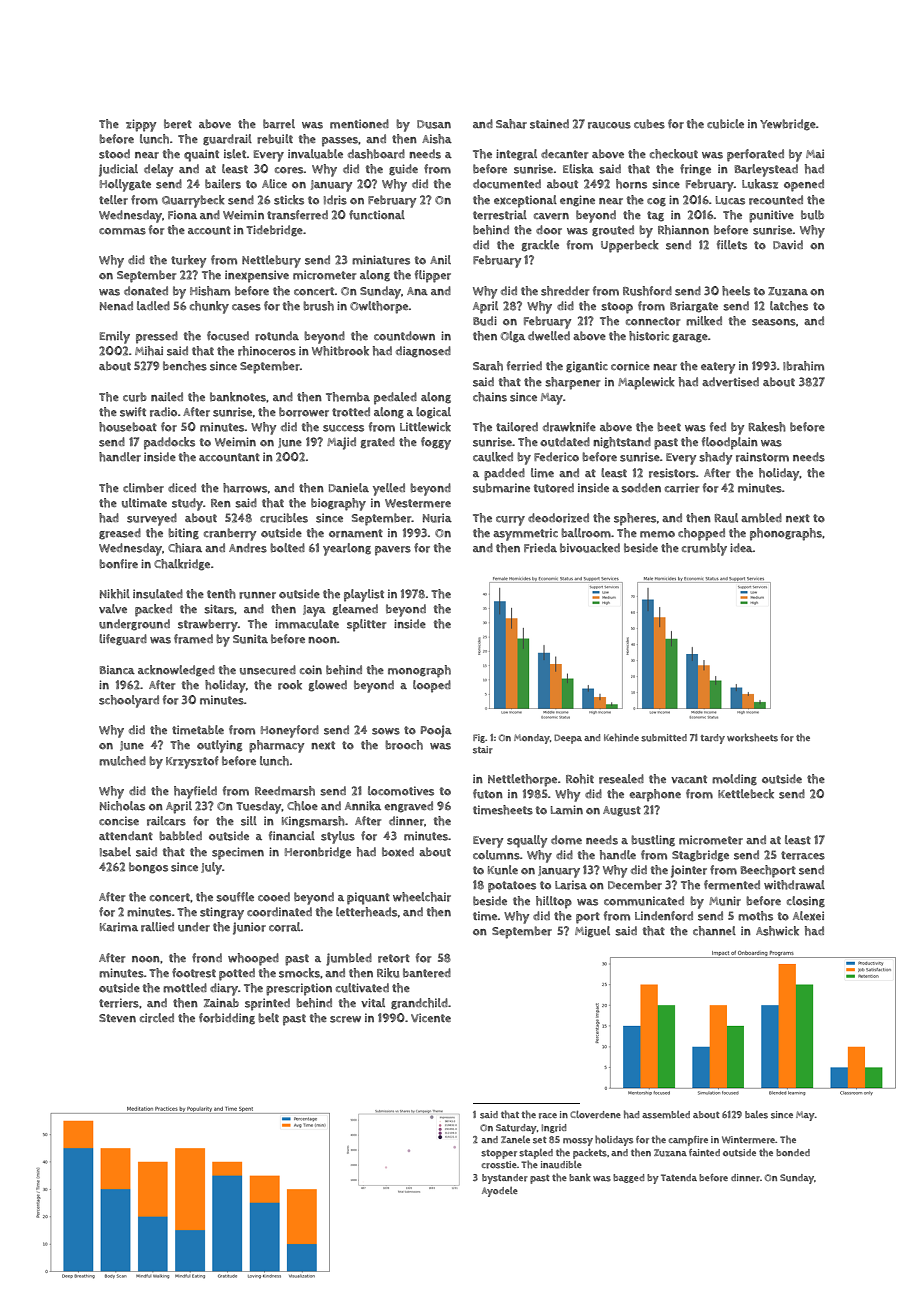 This document has height=1308, width=924. I want to click on advertised, so click(730, 382).
